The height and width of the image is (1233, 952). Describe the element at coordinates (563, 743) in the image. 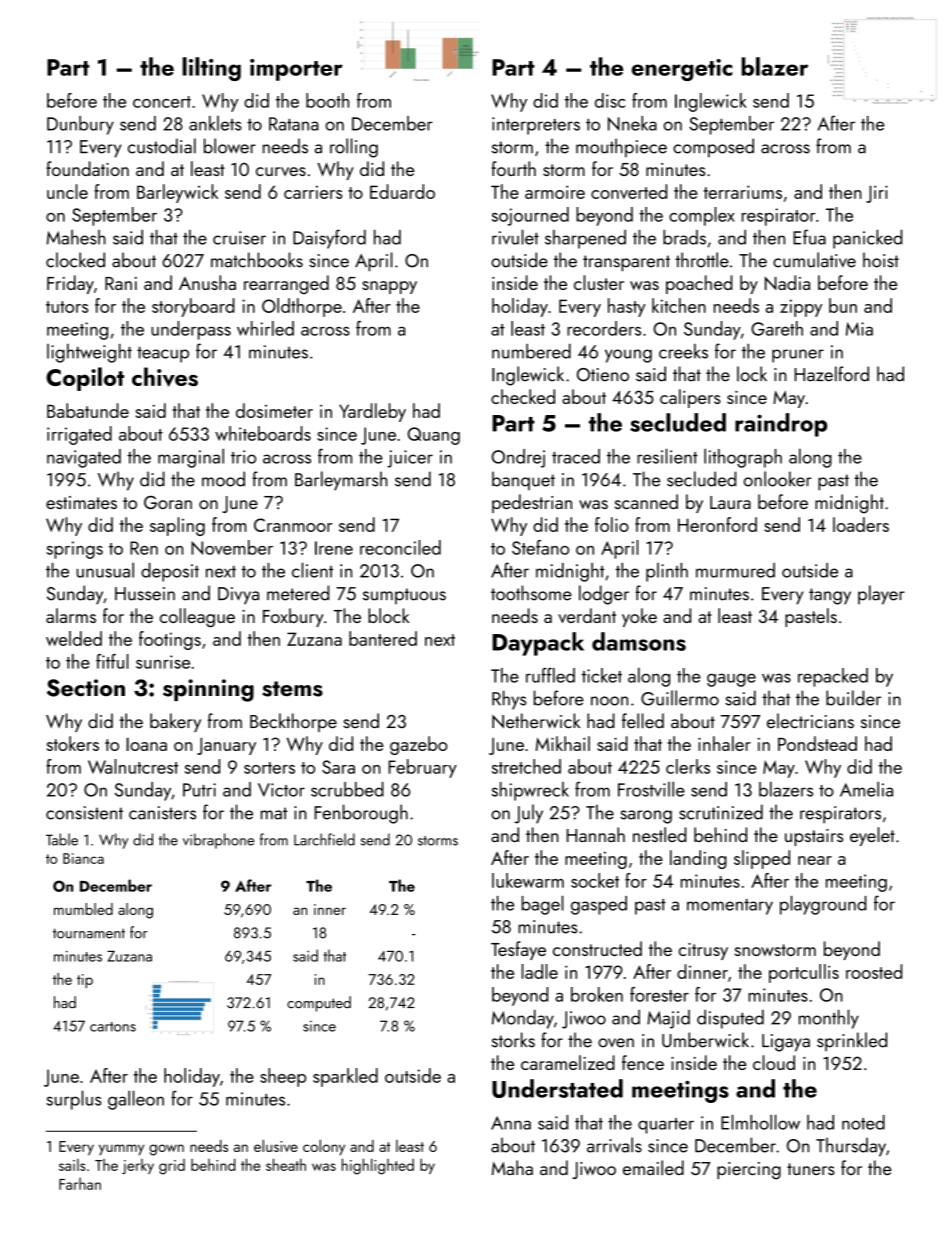

I see `Mikhail` at that location.
